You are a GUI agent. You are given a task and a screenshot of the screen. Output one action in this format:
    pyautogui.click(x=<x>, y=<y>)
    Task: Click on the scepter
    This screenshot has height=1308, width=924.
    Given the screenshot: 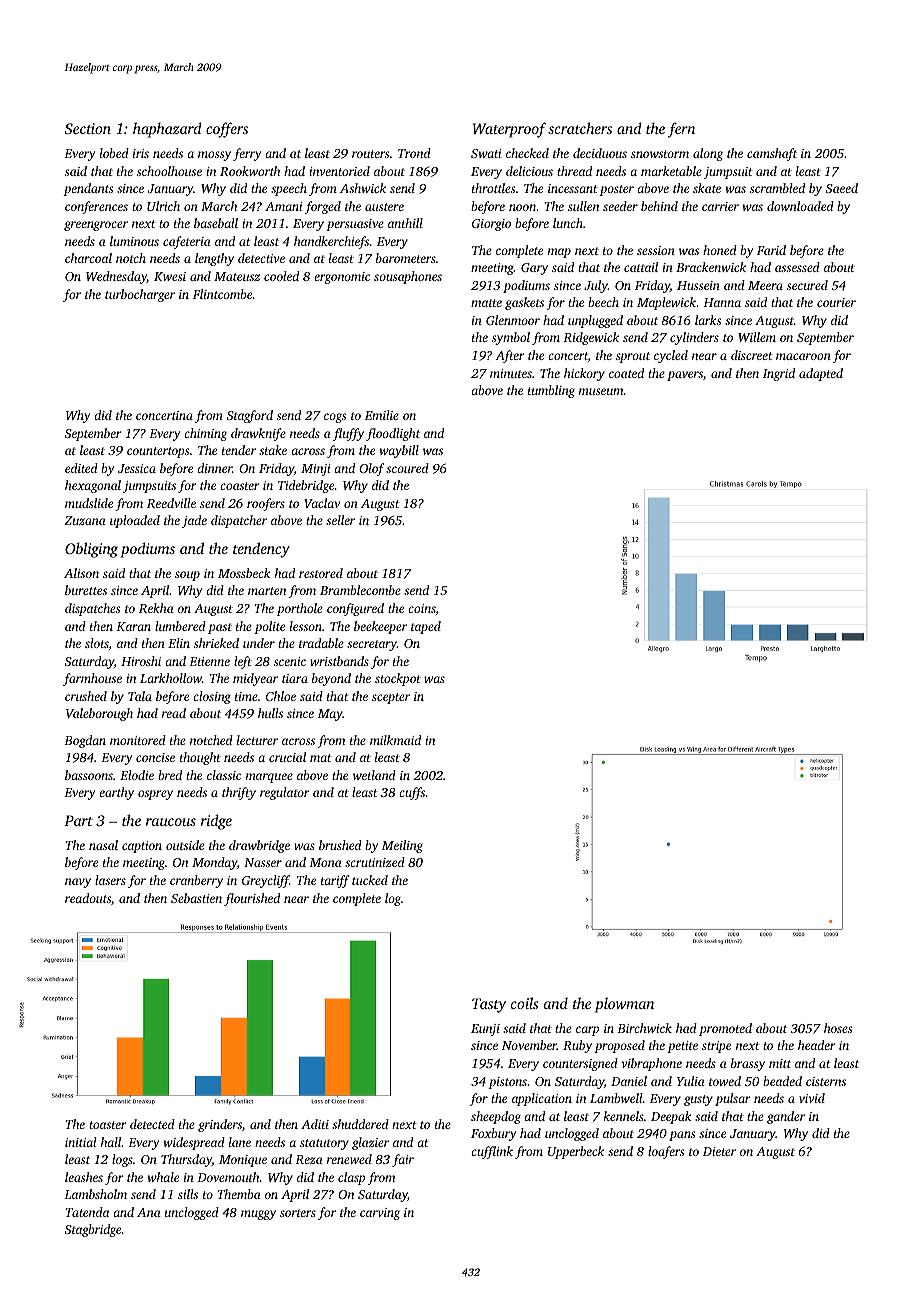 What is the action you would take?
    pyautogui.click(x=391, y=698)
